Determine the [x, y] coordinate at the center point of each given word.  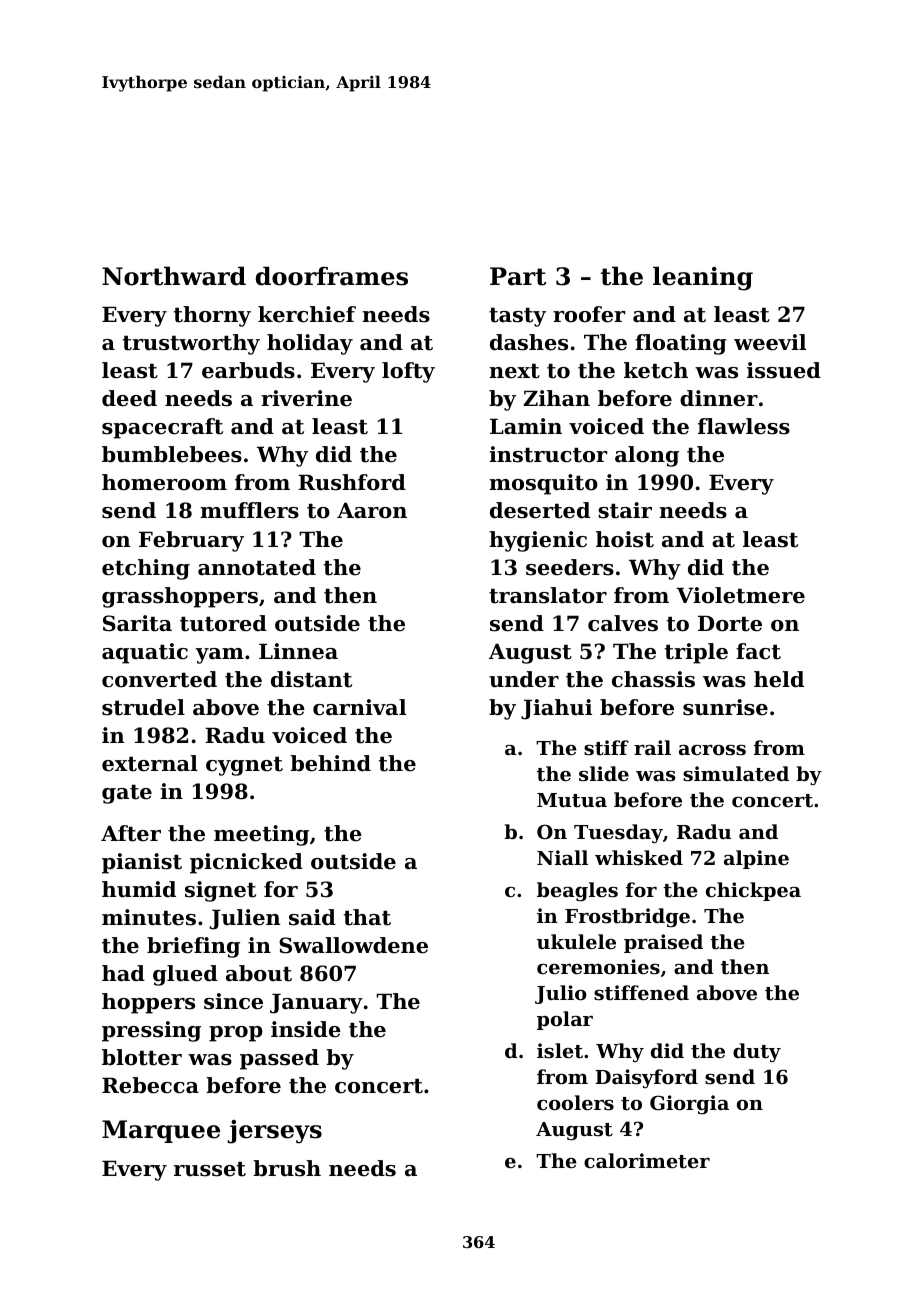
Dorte [730, 623]
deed [129, 398]
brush [287, 1168]
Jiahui [556, 709]
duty [757, 1052]
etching [146, 569]
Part [518, 276]
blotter [142, 1057]
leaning [703, 278]
